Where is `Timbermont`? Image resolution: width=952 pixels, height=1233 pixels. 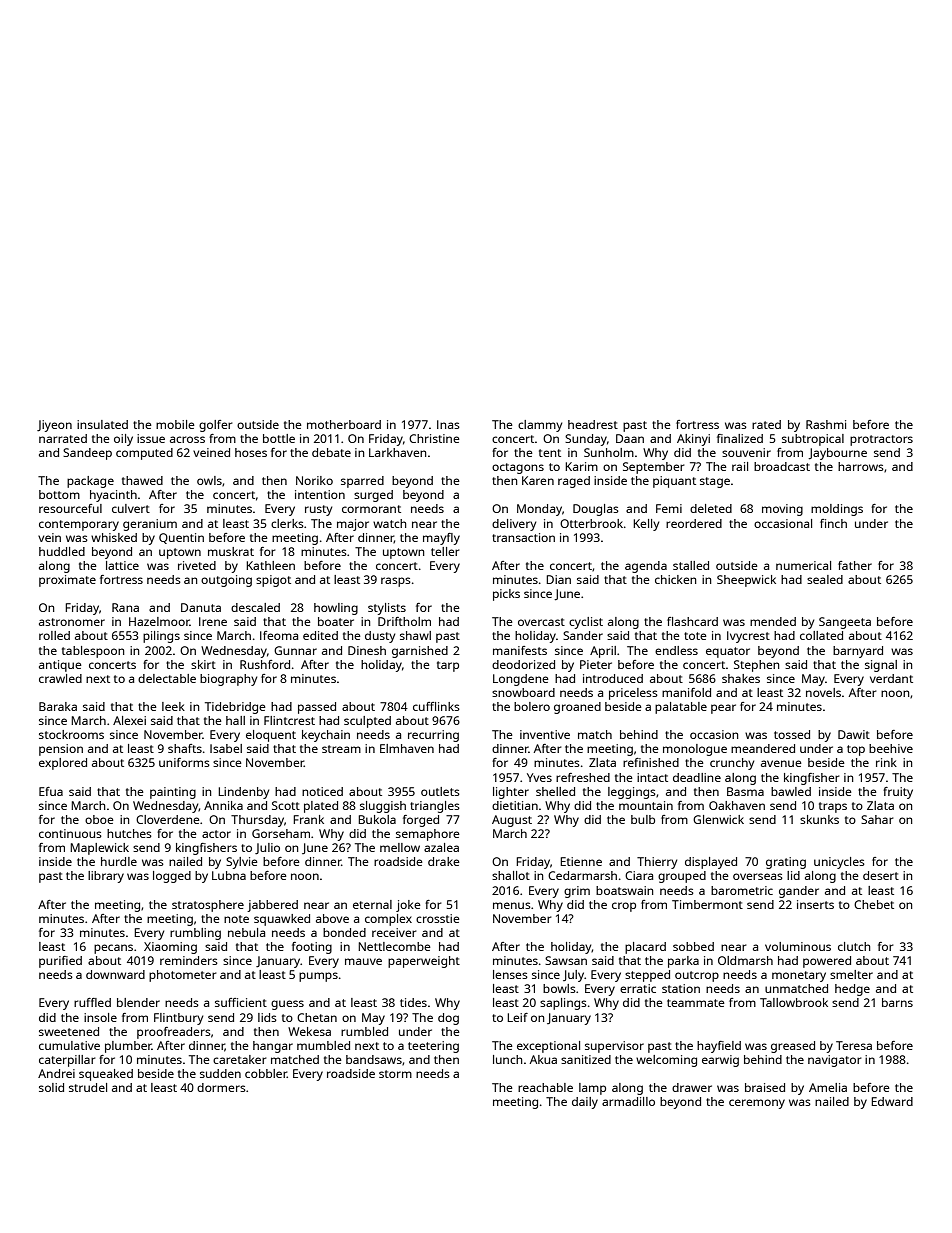
Timbermont is located at coordinates (707, 904).
